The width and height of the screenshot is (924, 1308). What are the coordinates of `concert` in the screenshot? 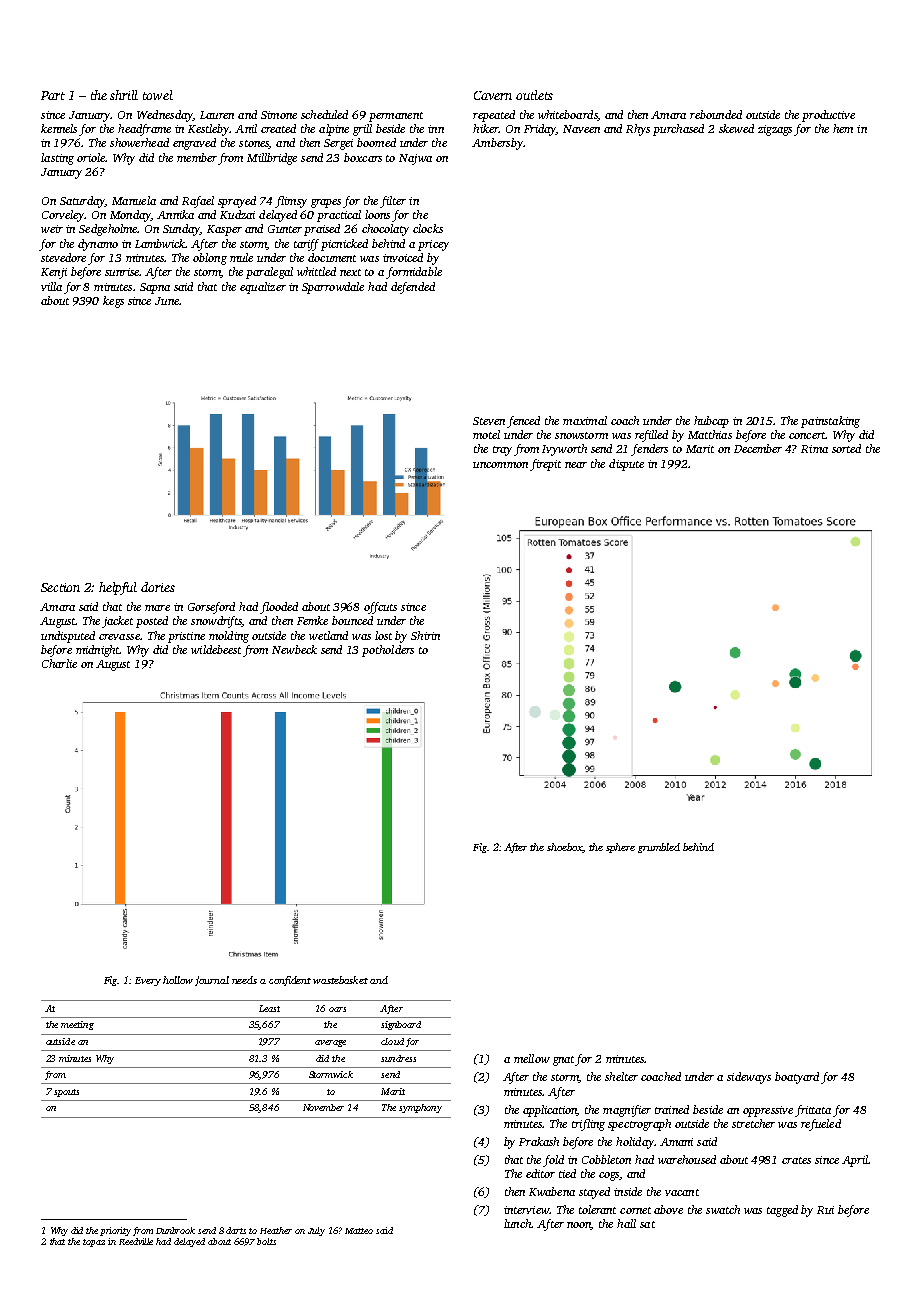 It's located at (807, 435).
